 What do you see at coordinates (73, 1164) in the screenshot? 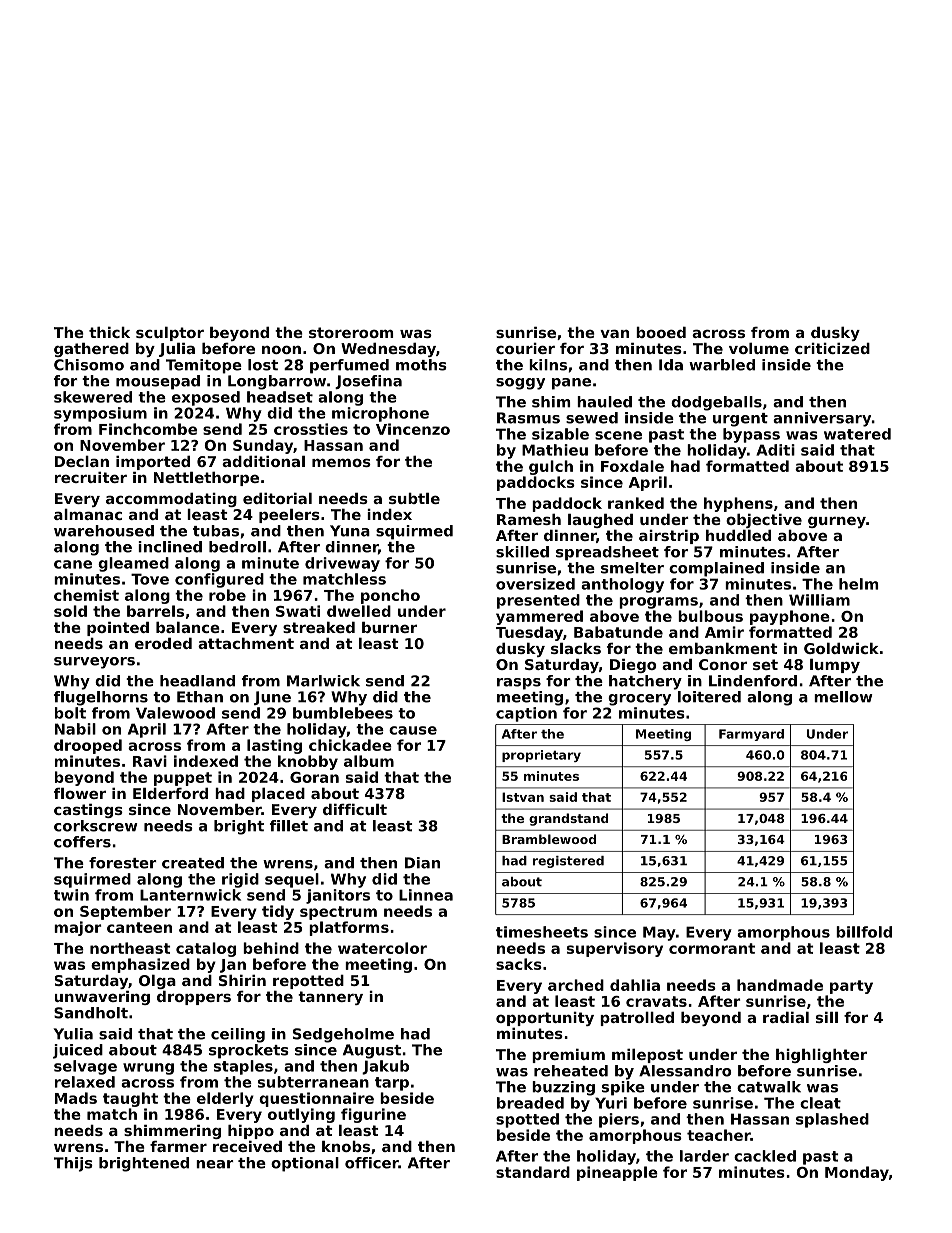
I see `Thijs` at bounding box center [73, 1164].
